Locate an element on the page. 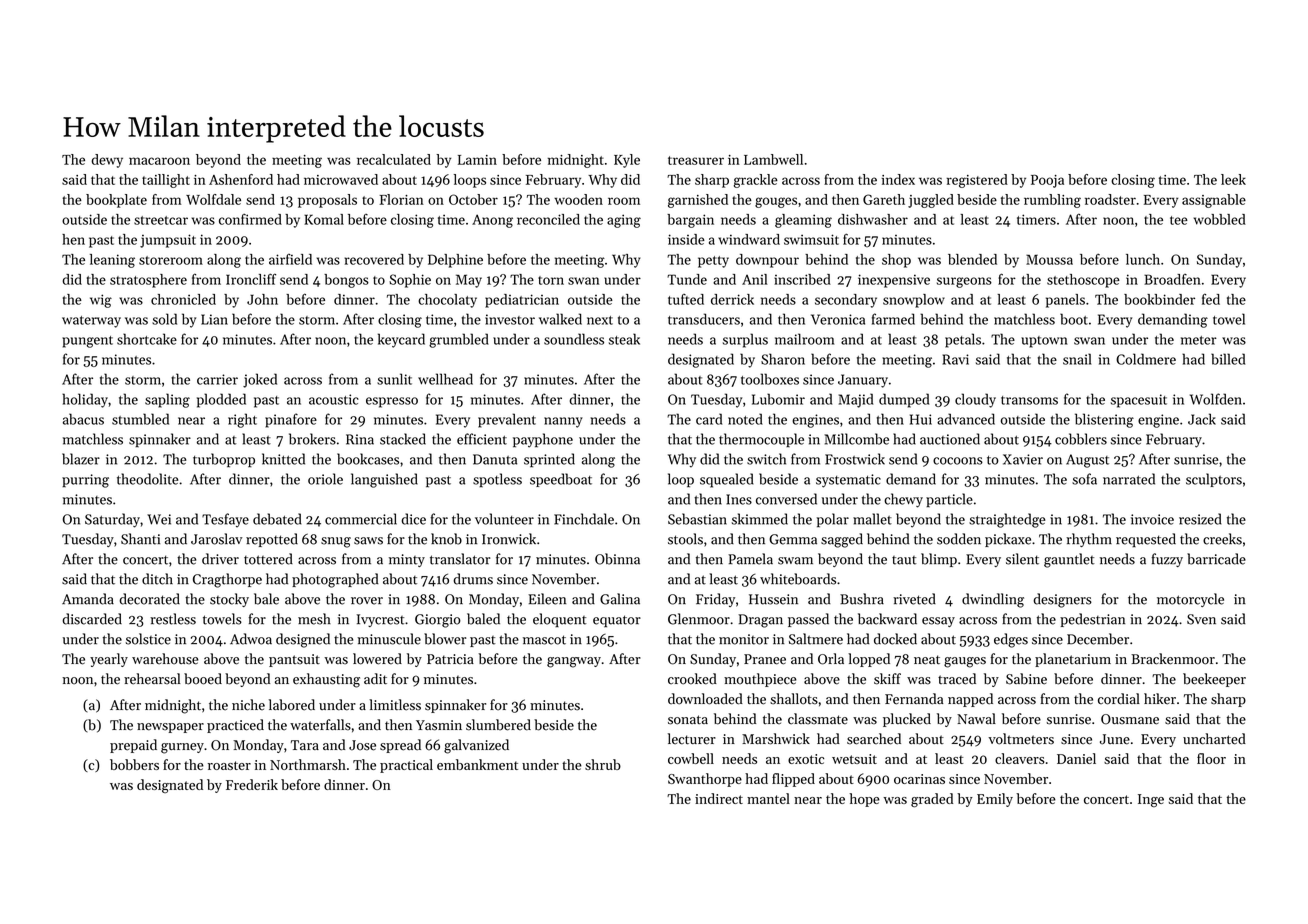 Image resolution: width=1308 pixels, height=924 pixels. Pooja is located at coordinates (1047, 181).
